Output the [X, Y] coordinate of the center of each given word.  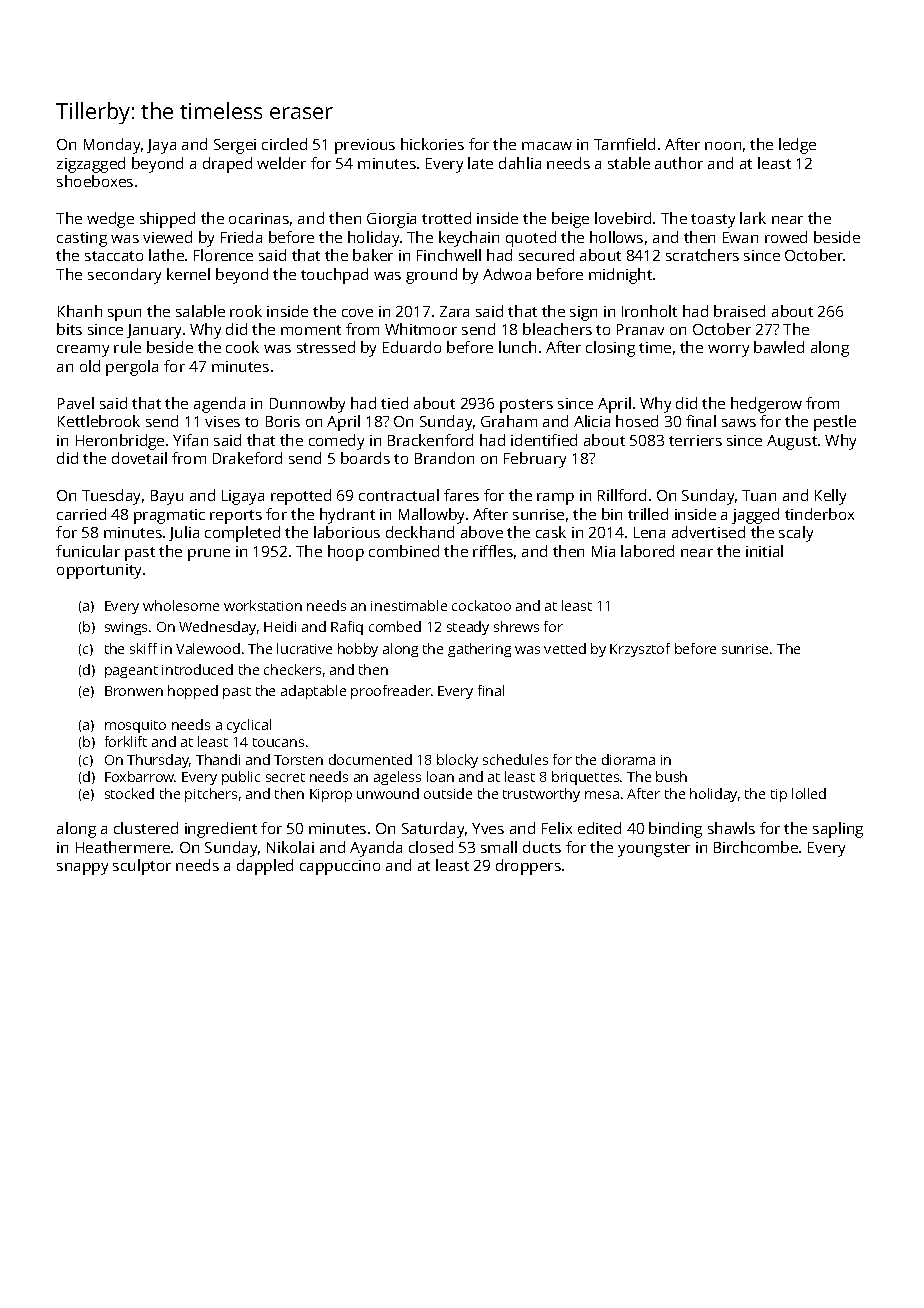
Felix [557, 828]
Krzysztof [640, 650]
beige [570, 220]
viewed [167, 237]
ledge [797, 146]
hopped [193, 692]
